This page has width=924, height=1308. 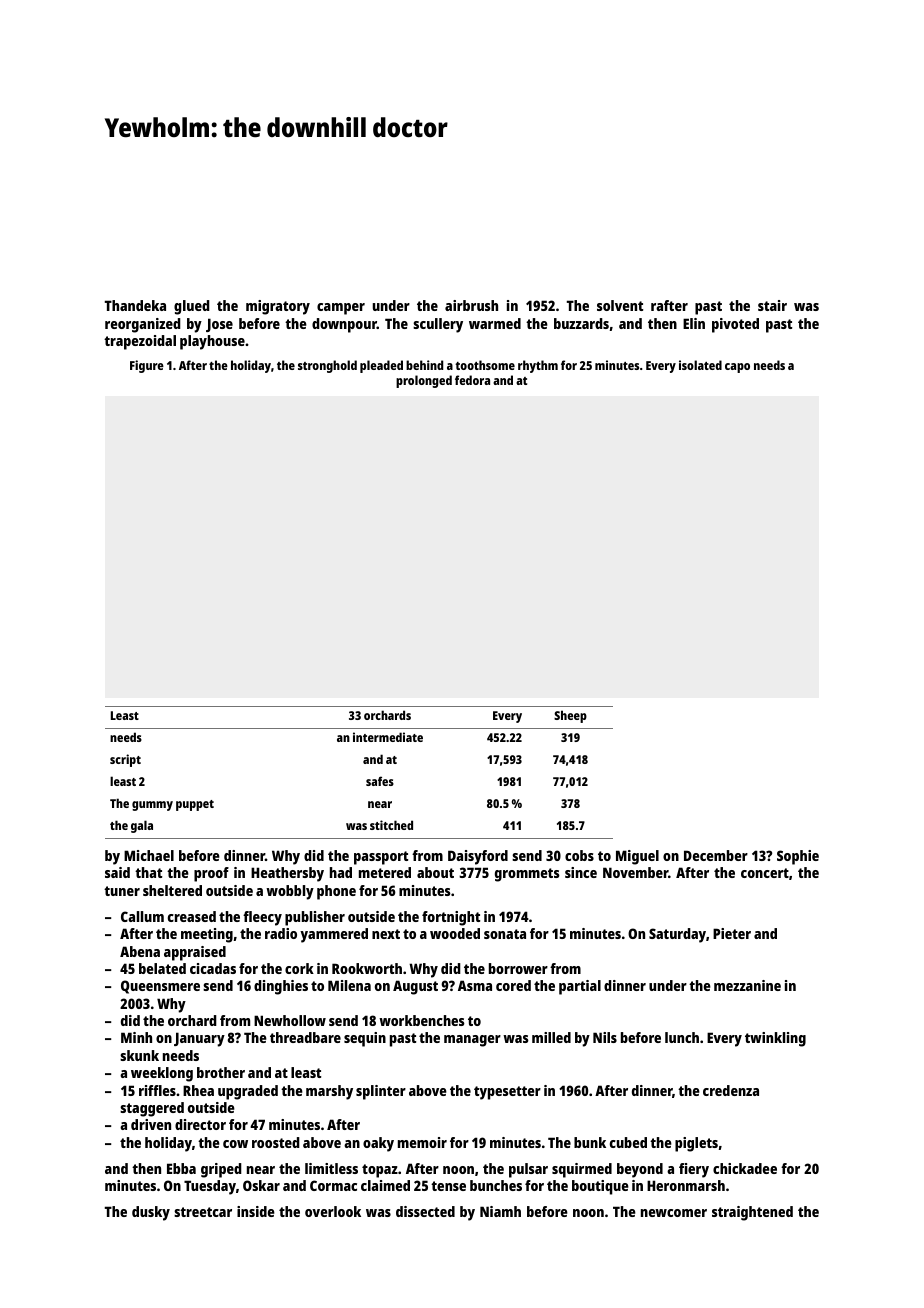 I want to click on Sheep, so click(x=570, y=716).
